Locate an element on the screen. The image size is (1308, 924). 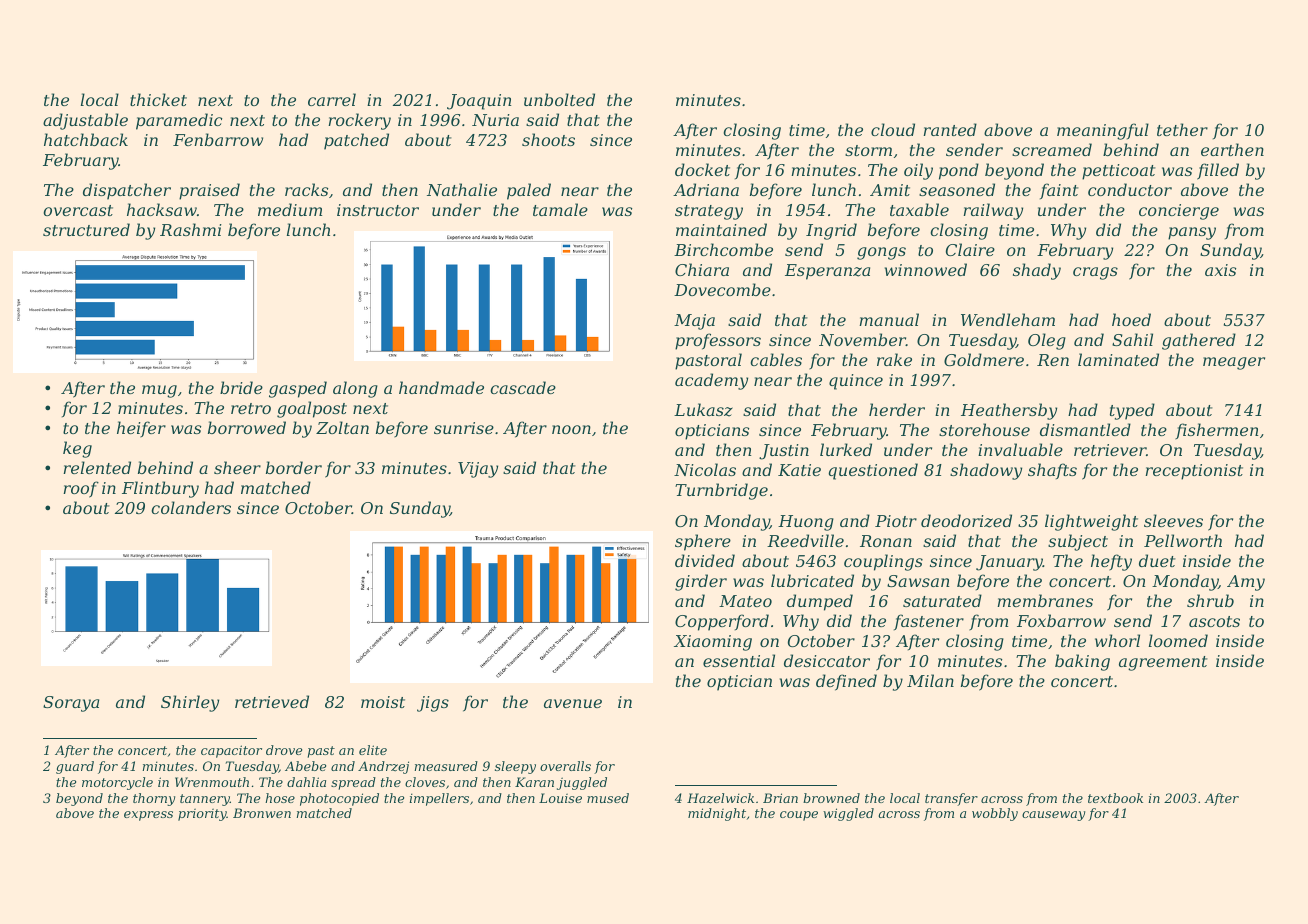
dumped is located at coordinates (820, 602).
